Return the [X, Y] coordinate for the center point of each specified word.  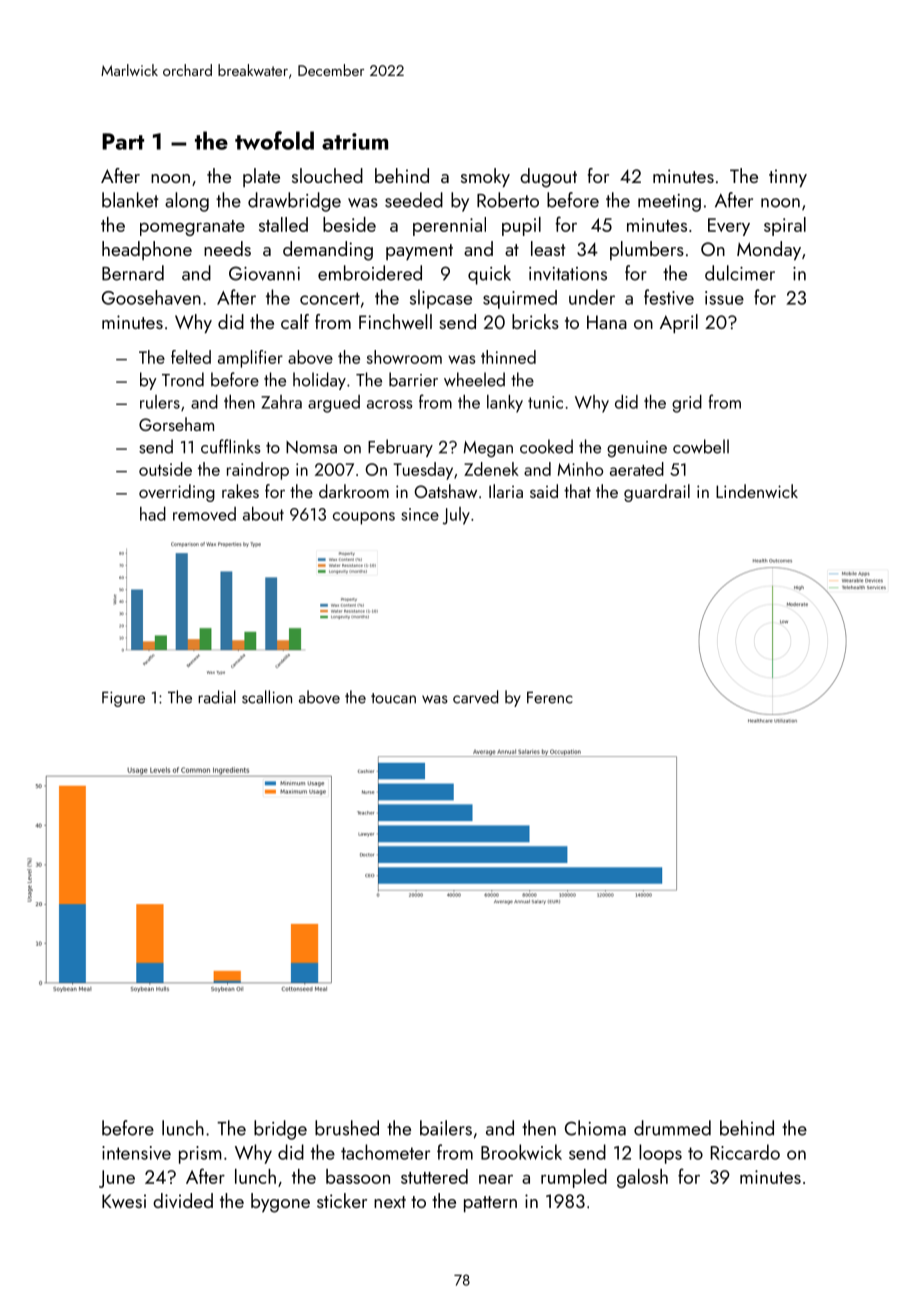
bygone [280, 1203]
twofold [274, 140]
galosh [642, 1178]
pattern [490, 1204]
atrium [355, 141]
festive [669, 297]
